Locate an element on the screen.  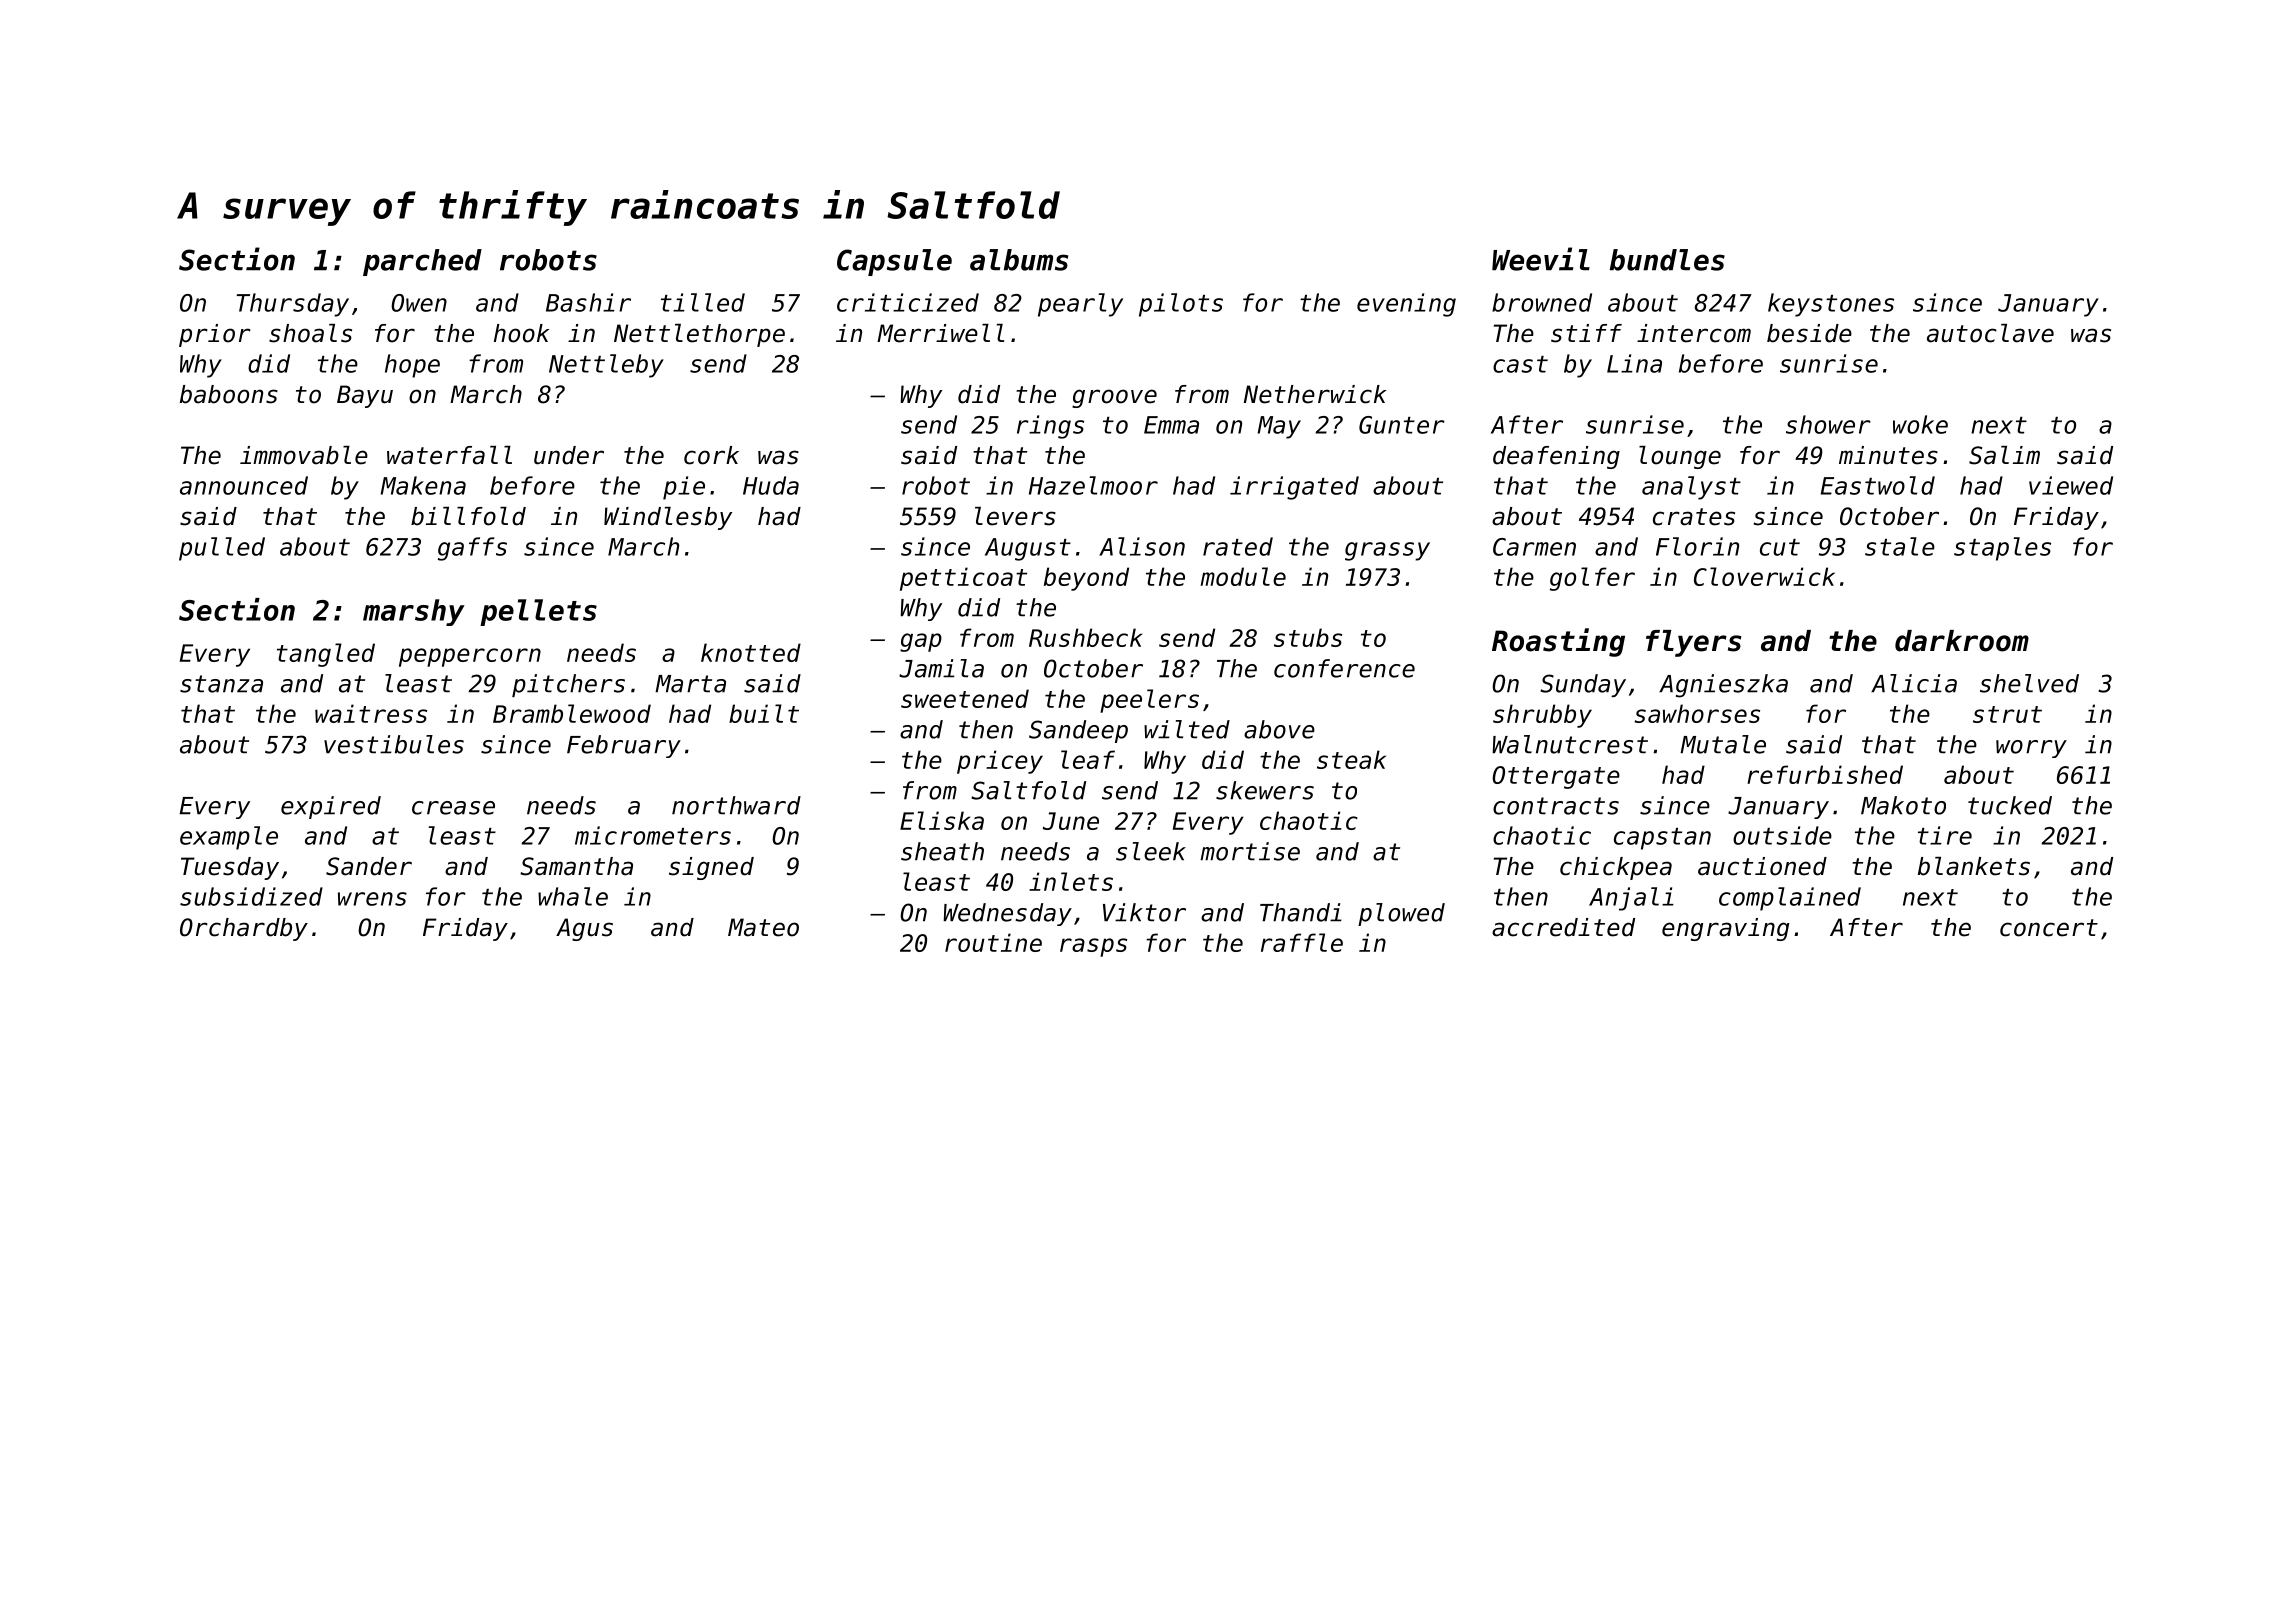
parched is located at coordinates (422, 262).
